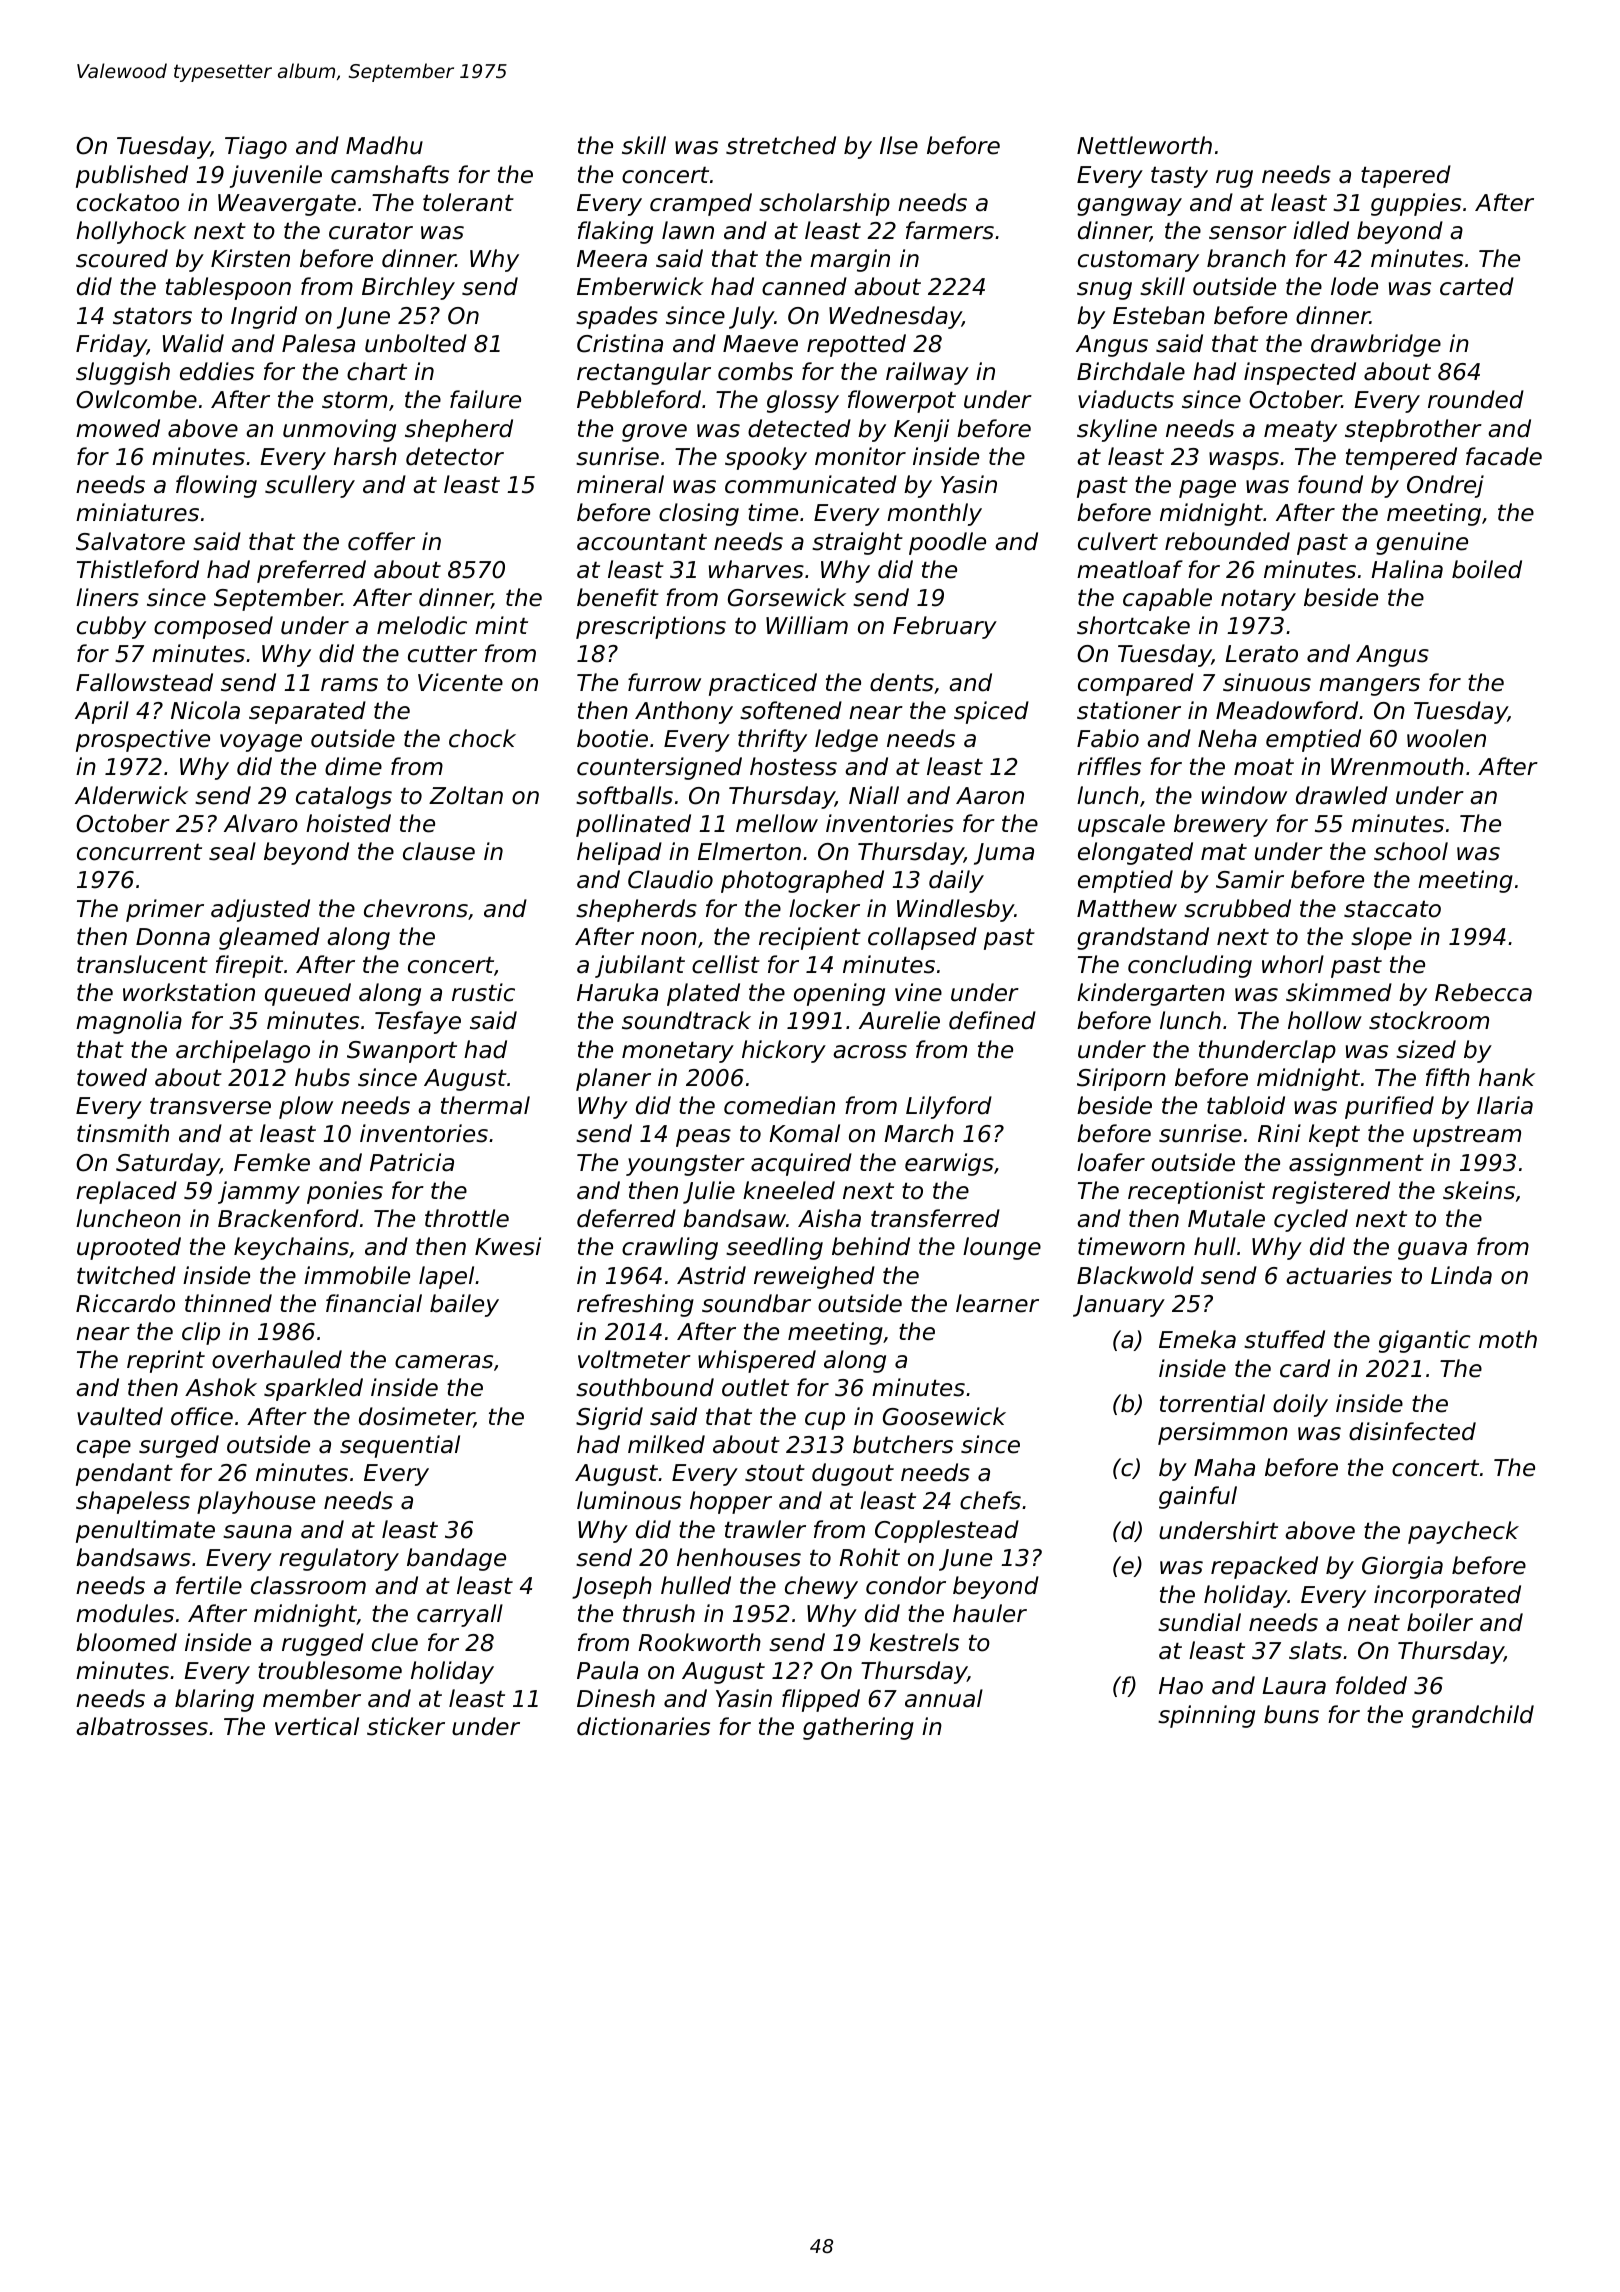  Describe the element at coordinates (624, 795) in the screenshot. I see `softballs` at that location.
